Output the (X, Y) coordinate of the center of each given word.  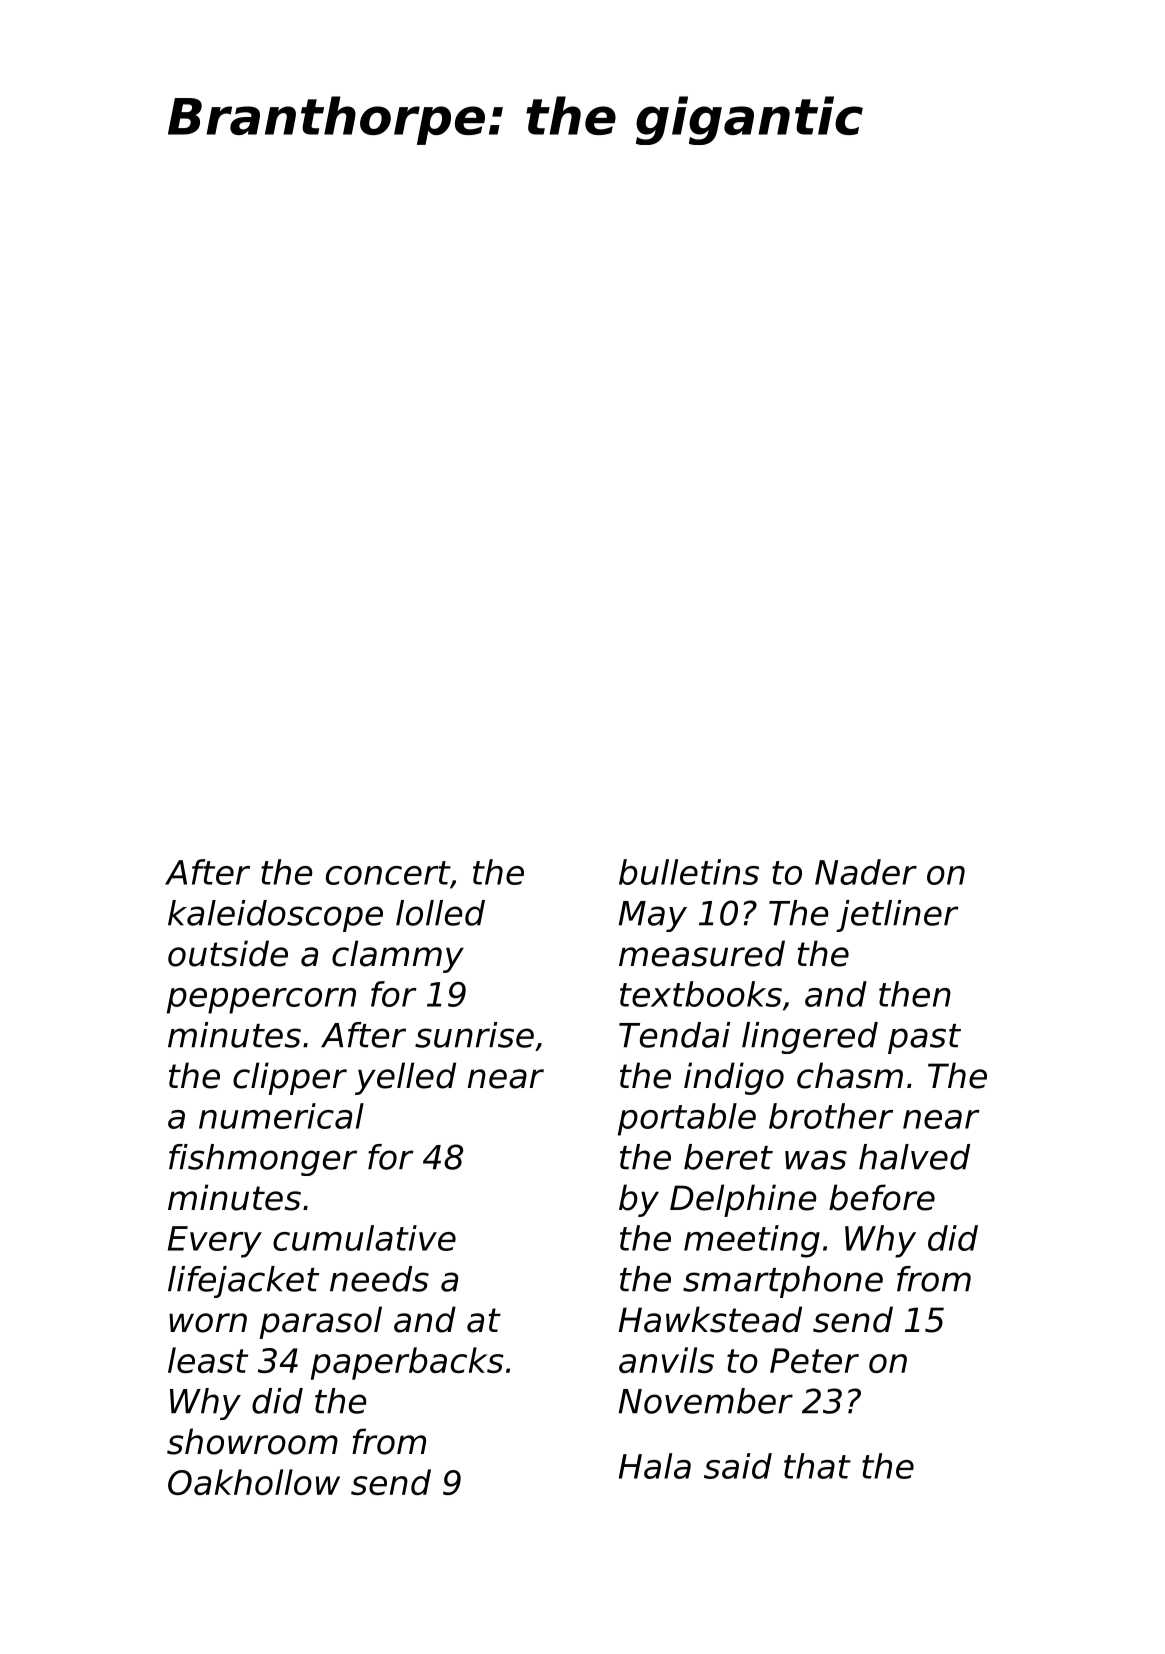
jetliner (897, 916)
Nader (866, 872)
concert (388, 873)
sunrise (474, 1035)
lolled (440, 913)
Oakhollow (254, 1482)
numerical (281, 1116)
